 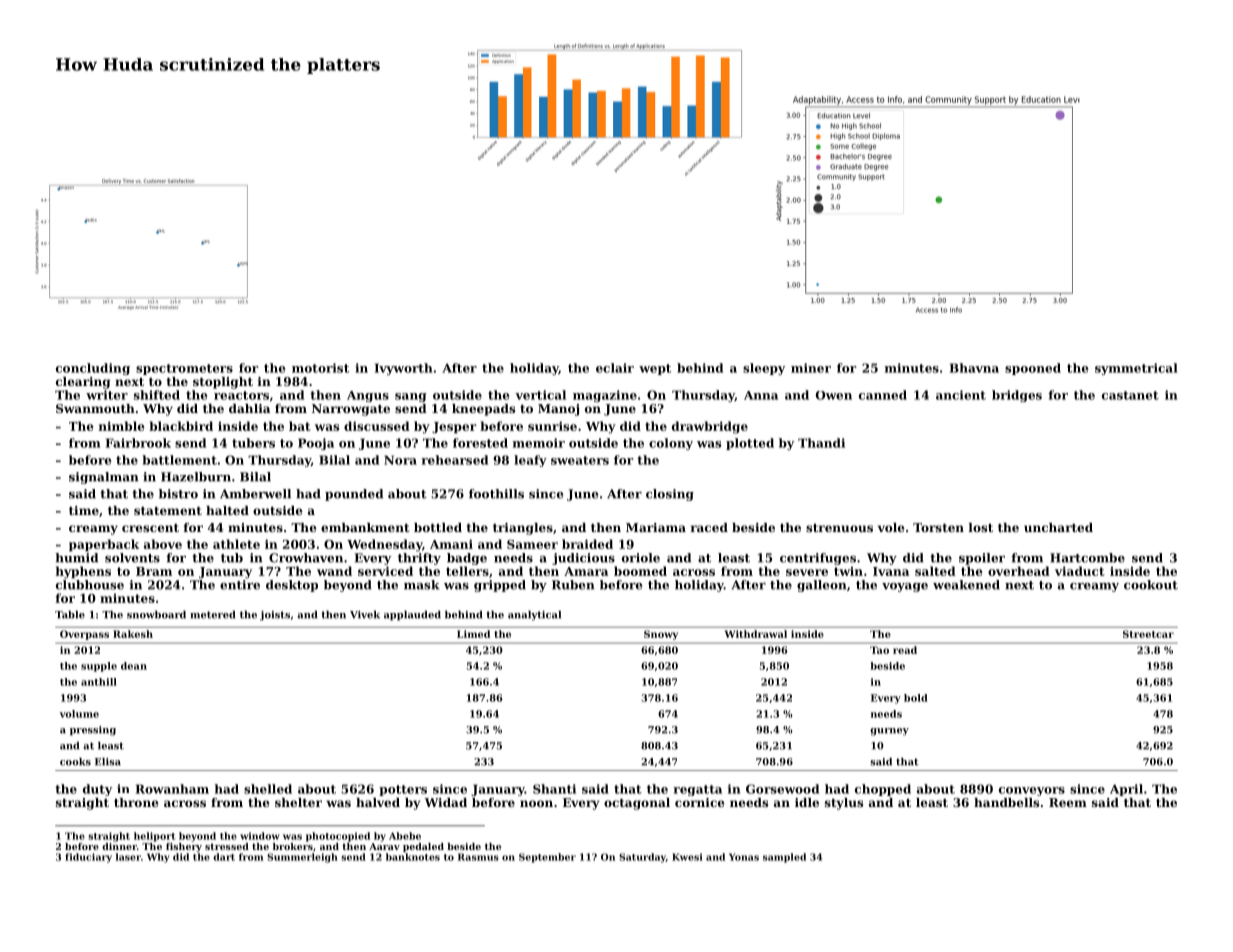 What do you see at coordinates (744, 857) in the screenshot?
I see `Yonas` at bounding box center [744, 857].
